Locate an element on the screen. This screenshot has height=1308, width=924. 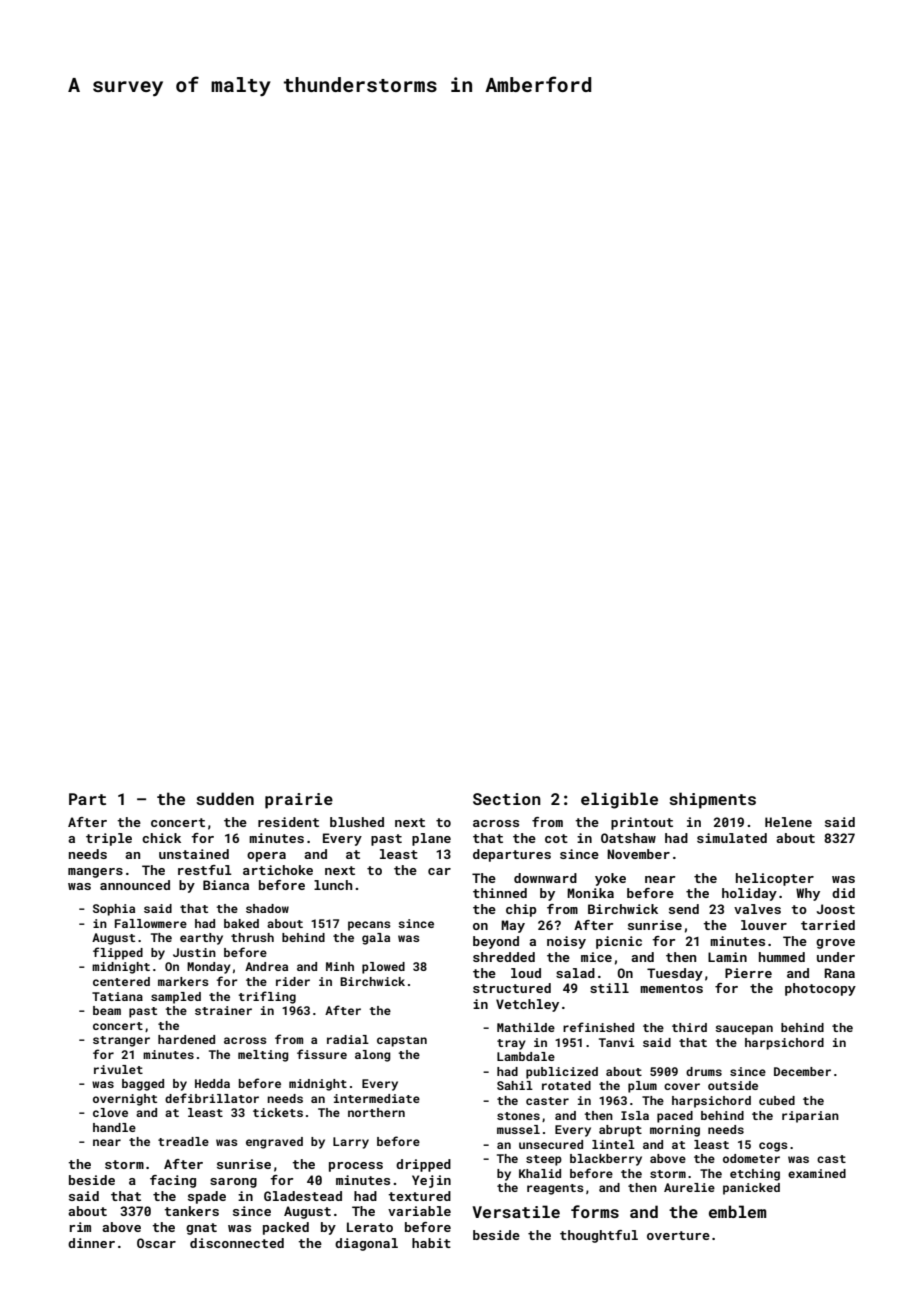
Rana is located at coordinates (839, 973).
